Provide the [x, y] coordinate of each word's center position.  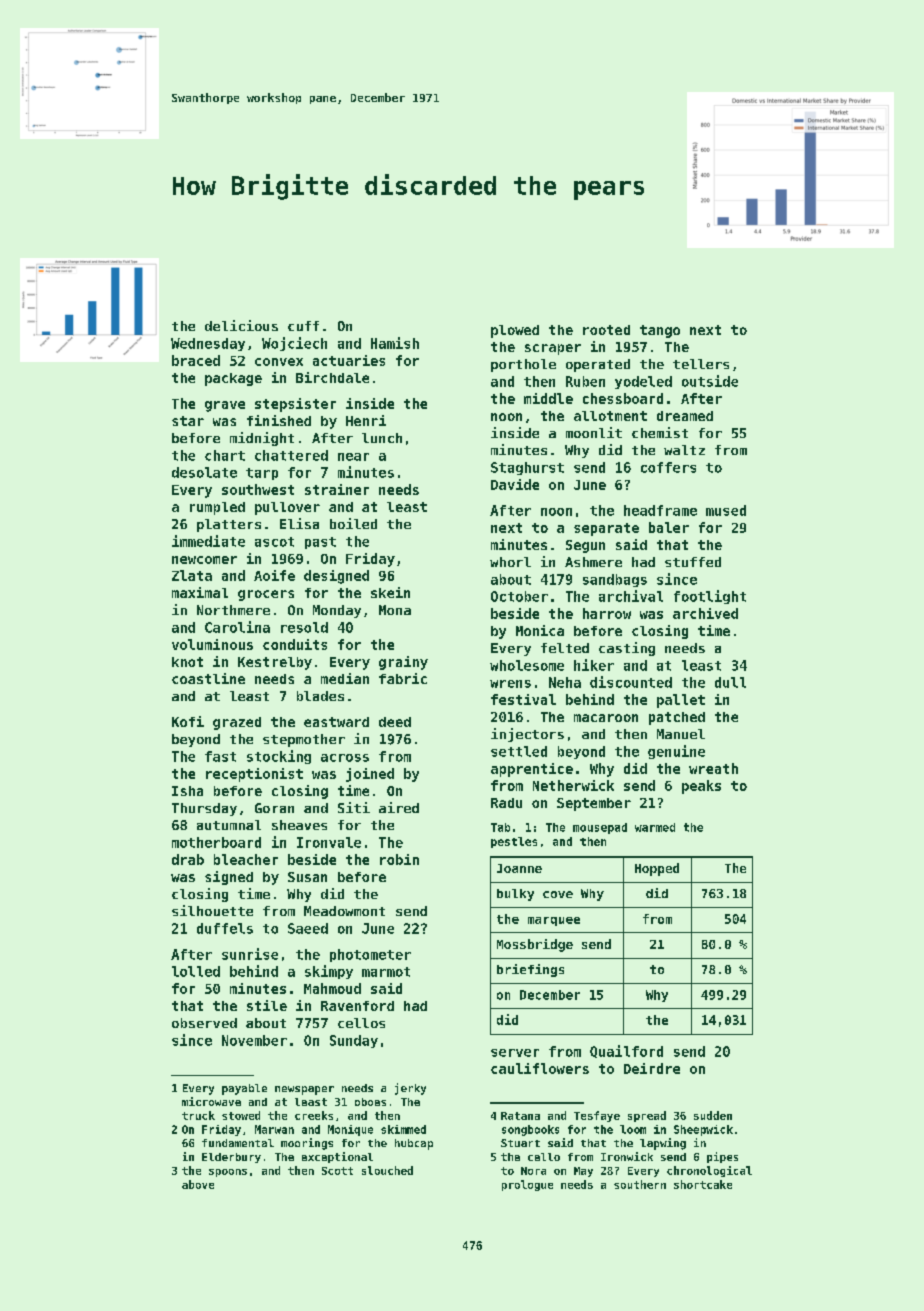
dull [730, 682]
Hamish [395, 343]
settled [519, 751]
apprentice [532, 770]
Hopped [657, 869]
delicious [241, 325]
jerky [410, 1089]
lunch [382, 438]
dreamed [685, 416]
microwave [211, 1101]
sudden [713, 1115]
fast [220, 756]
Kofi [188, 721]
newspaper [304, 1090]
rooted [606, 330]
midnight [262, 439]
